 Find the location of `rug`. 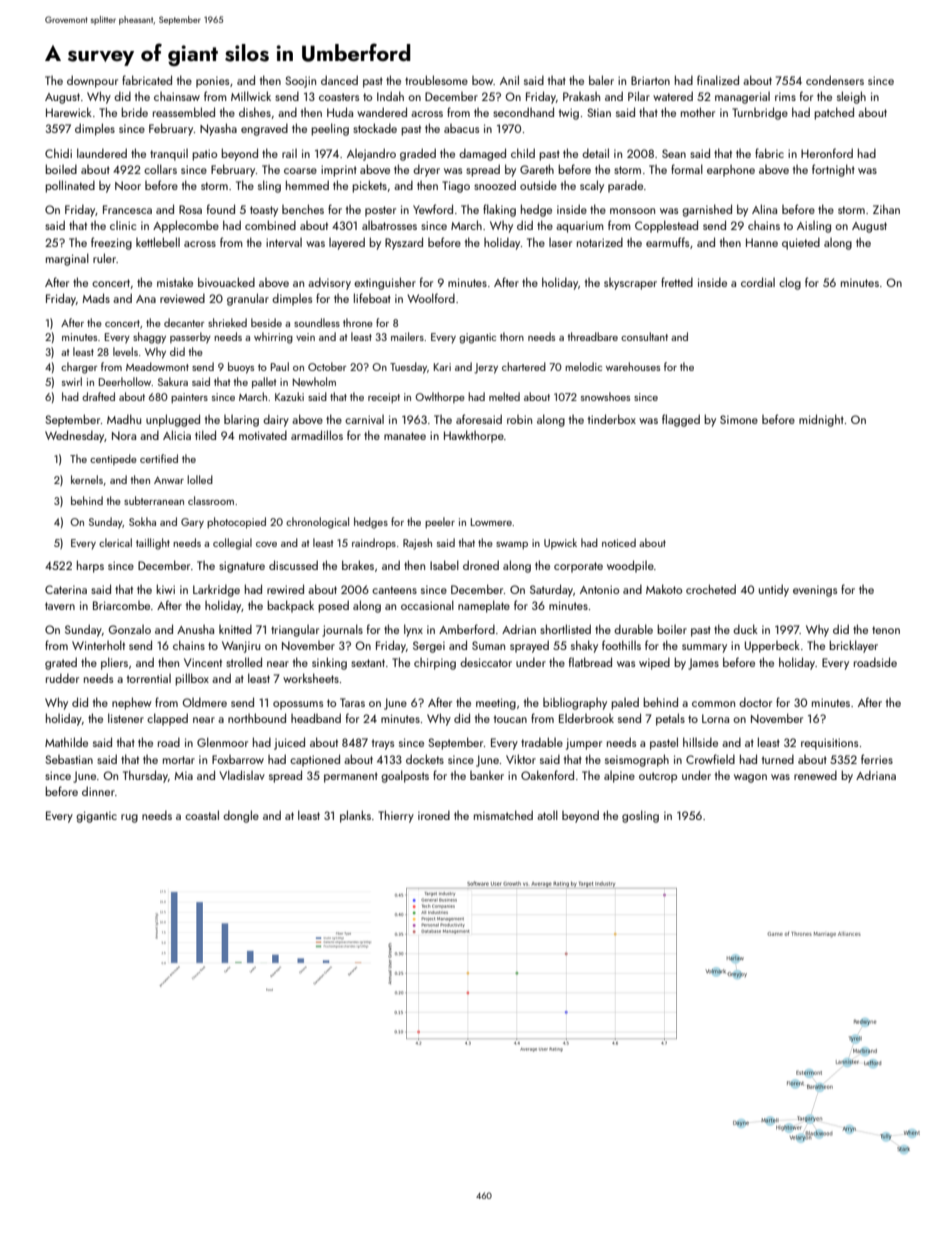

rug is located at coordinates (129, 818).
